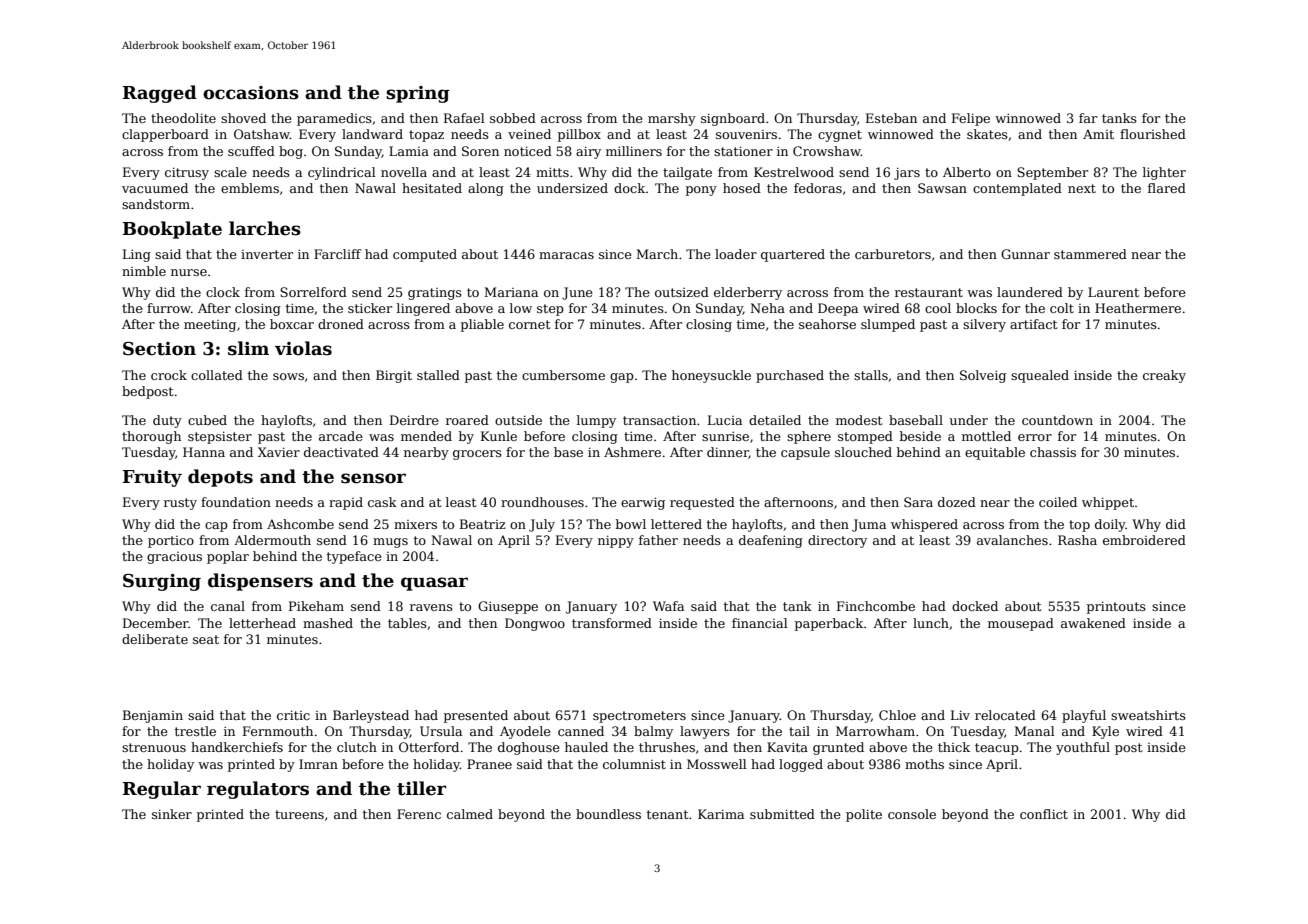  What do you see at coordinates (971, 119) in the image?
I see `Felipe` at bounding box center [971, 119].
